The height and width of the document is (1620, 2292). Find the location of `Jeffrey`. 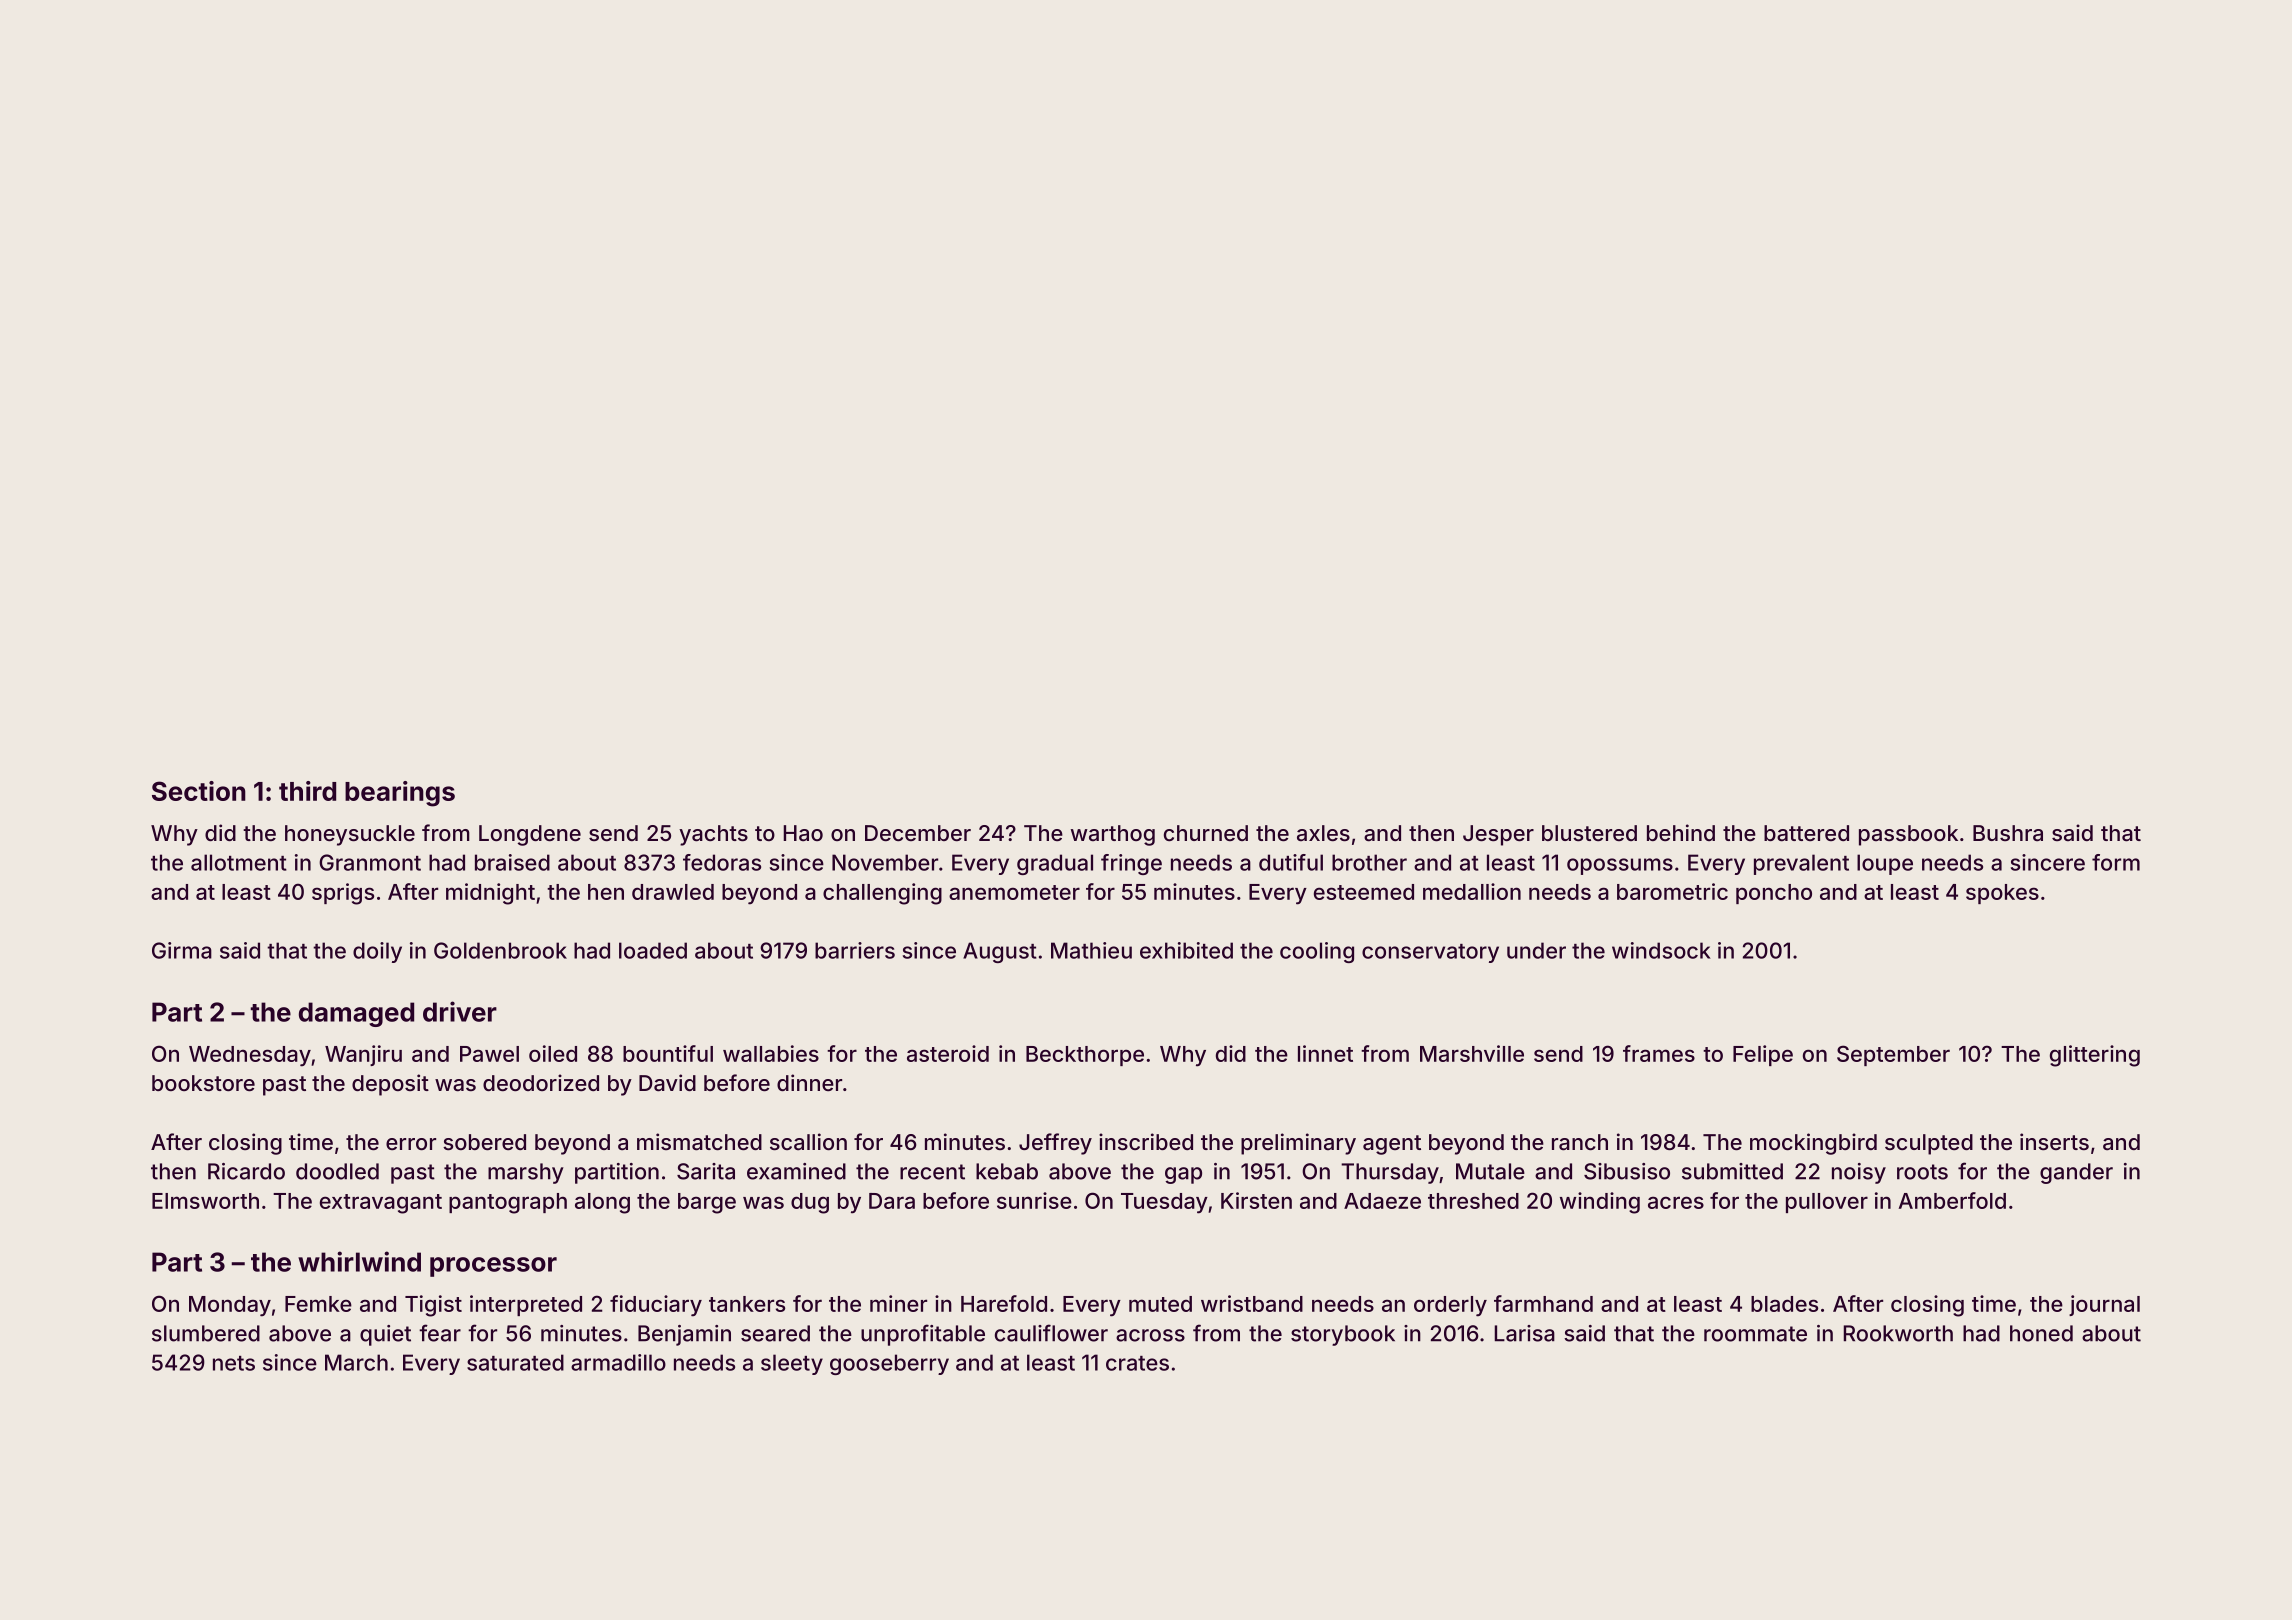

Jeffrey is located at coordinates (1055, 1144).
